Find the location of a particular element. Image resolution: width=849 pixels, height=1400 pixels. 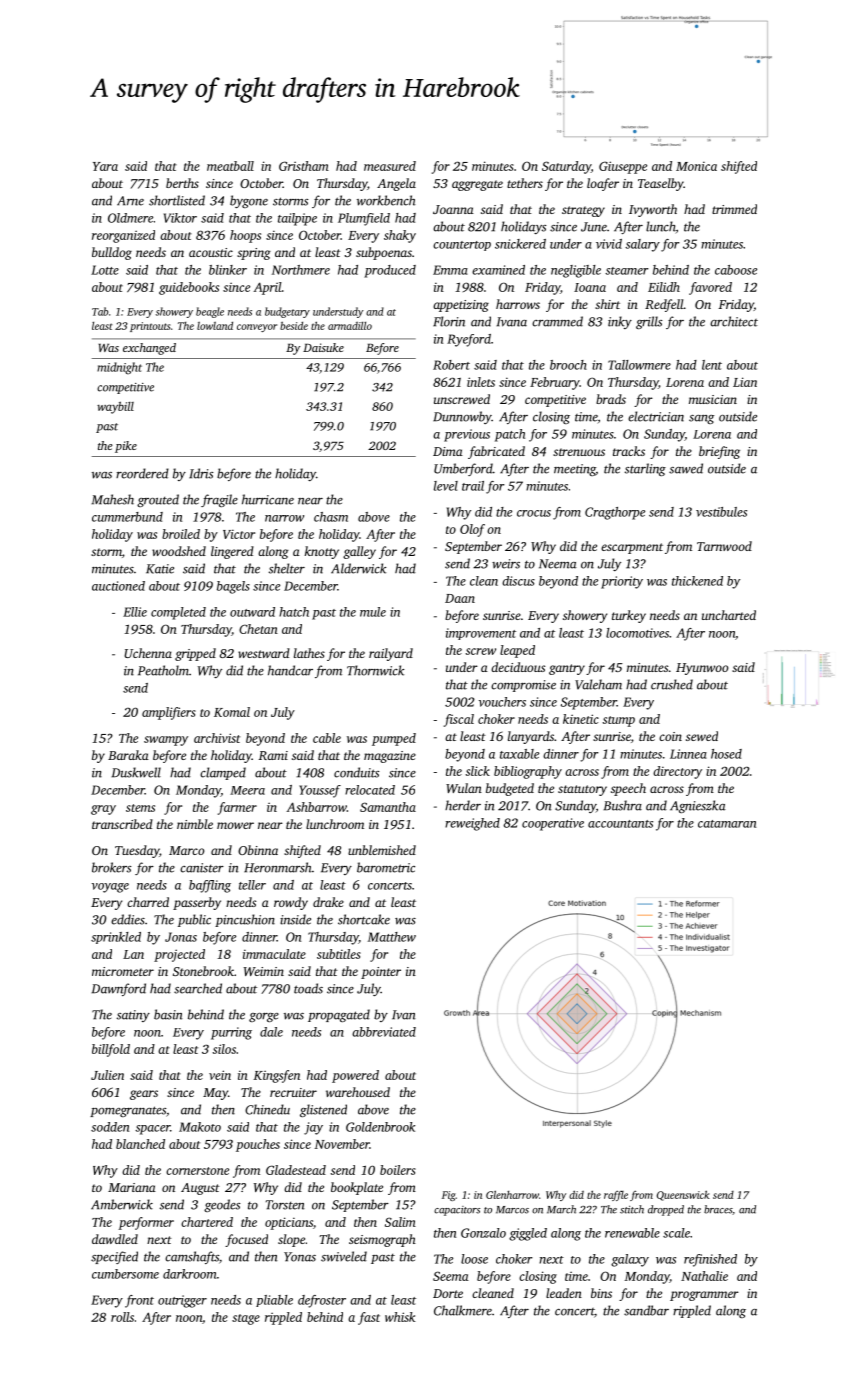

inlets is located at coordinates (481, 382).
